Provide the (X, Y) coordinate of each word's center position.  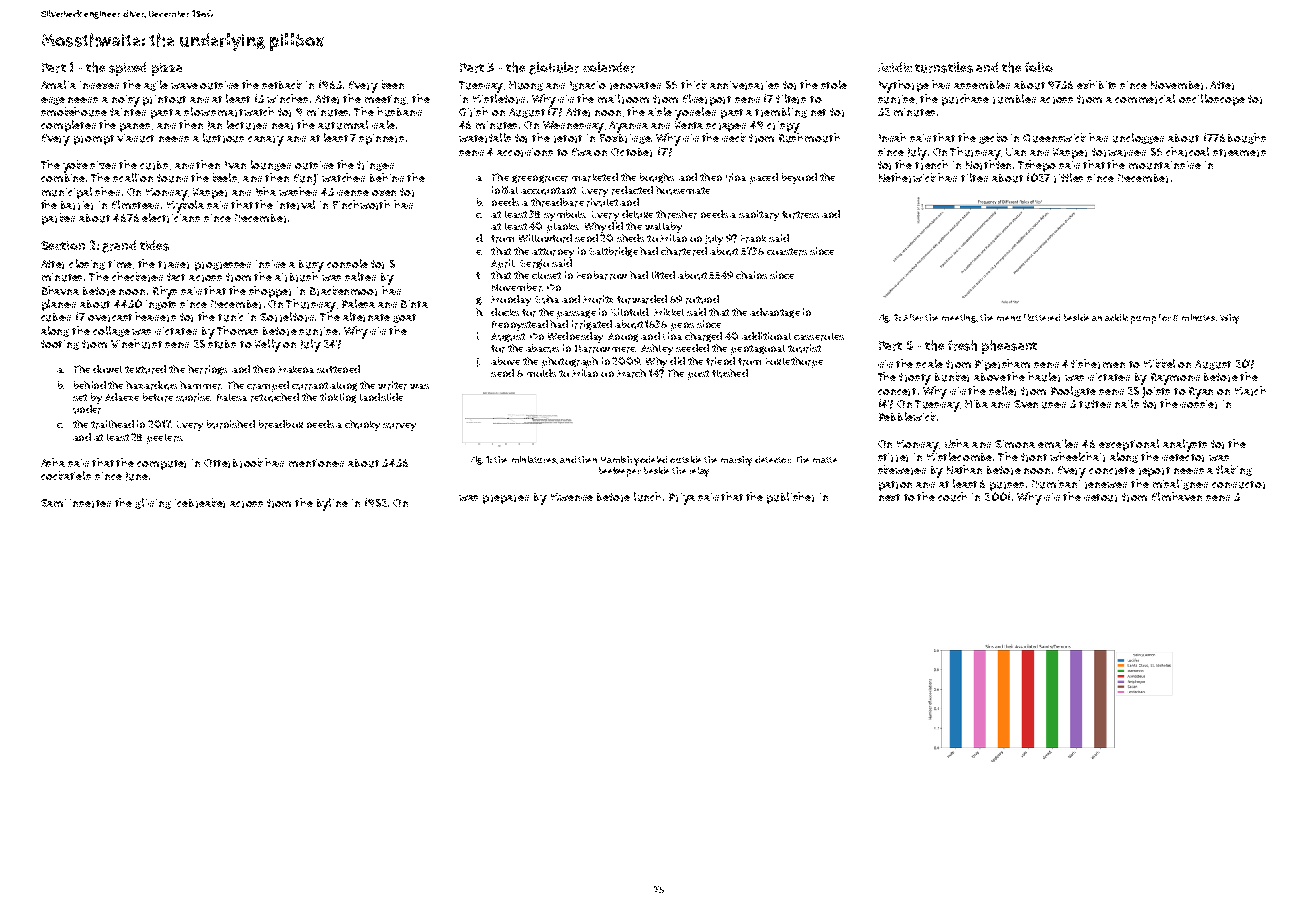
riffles (1068, 178)
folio (1039, 67)
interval (296, 205)
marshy (736, 461)
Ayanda (628, 127)
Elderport (707, 100)
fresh (962, 345)
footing (60, 345)
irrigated (592, 325)
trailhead (112, 424)
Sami (53, 503)
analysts (1185, 445)
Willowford (545, 238)
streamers (1239, 153)
